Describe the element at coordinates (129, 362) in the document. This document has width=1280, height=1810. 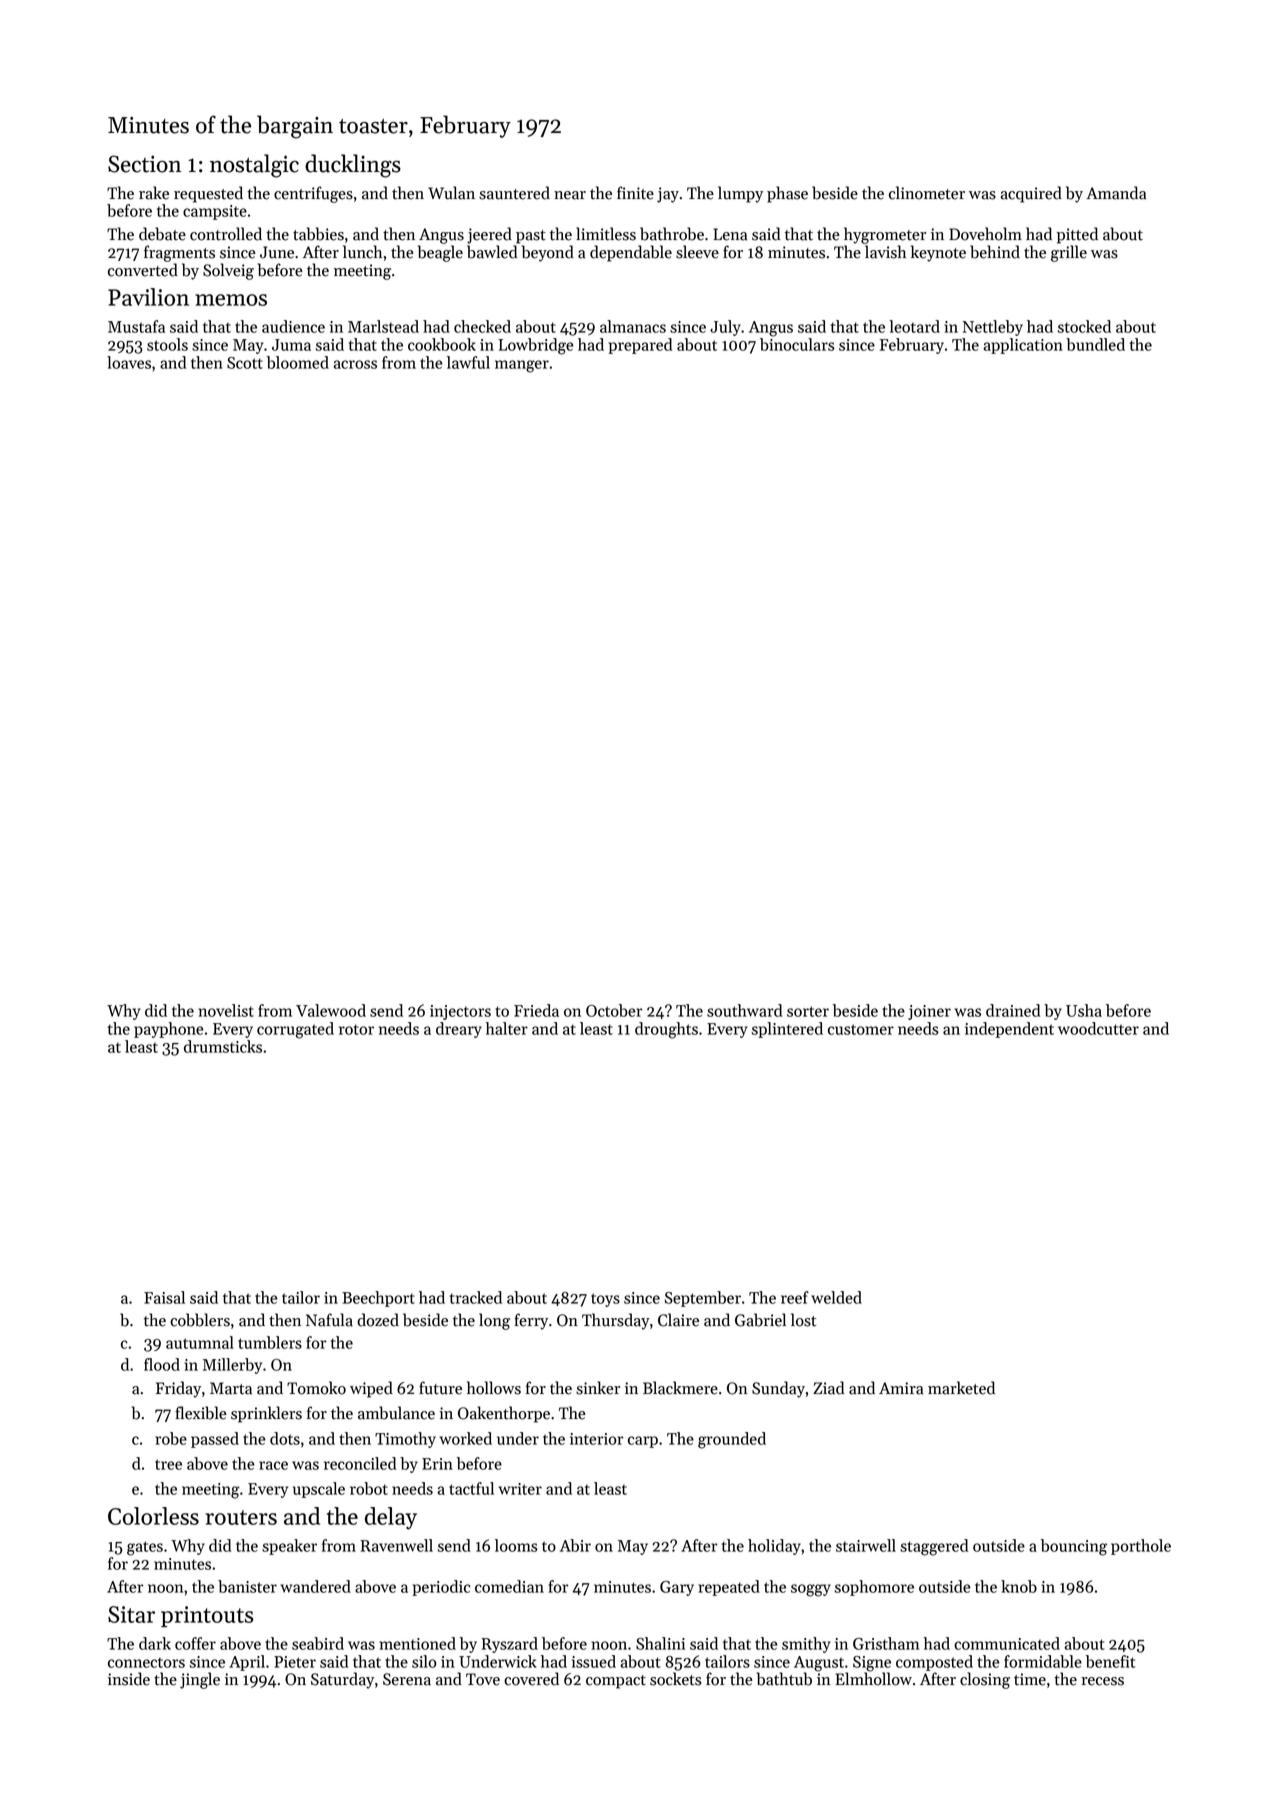
I see `loaves` at that location.
